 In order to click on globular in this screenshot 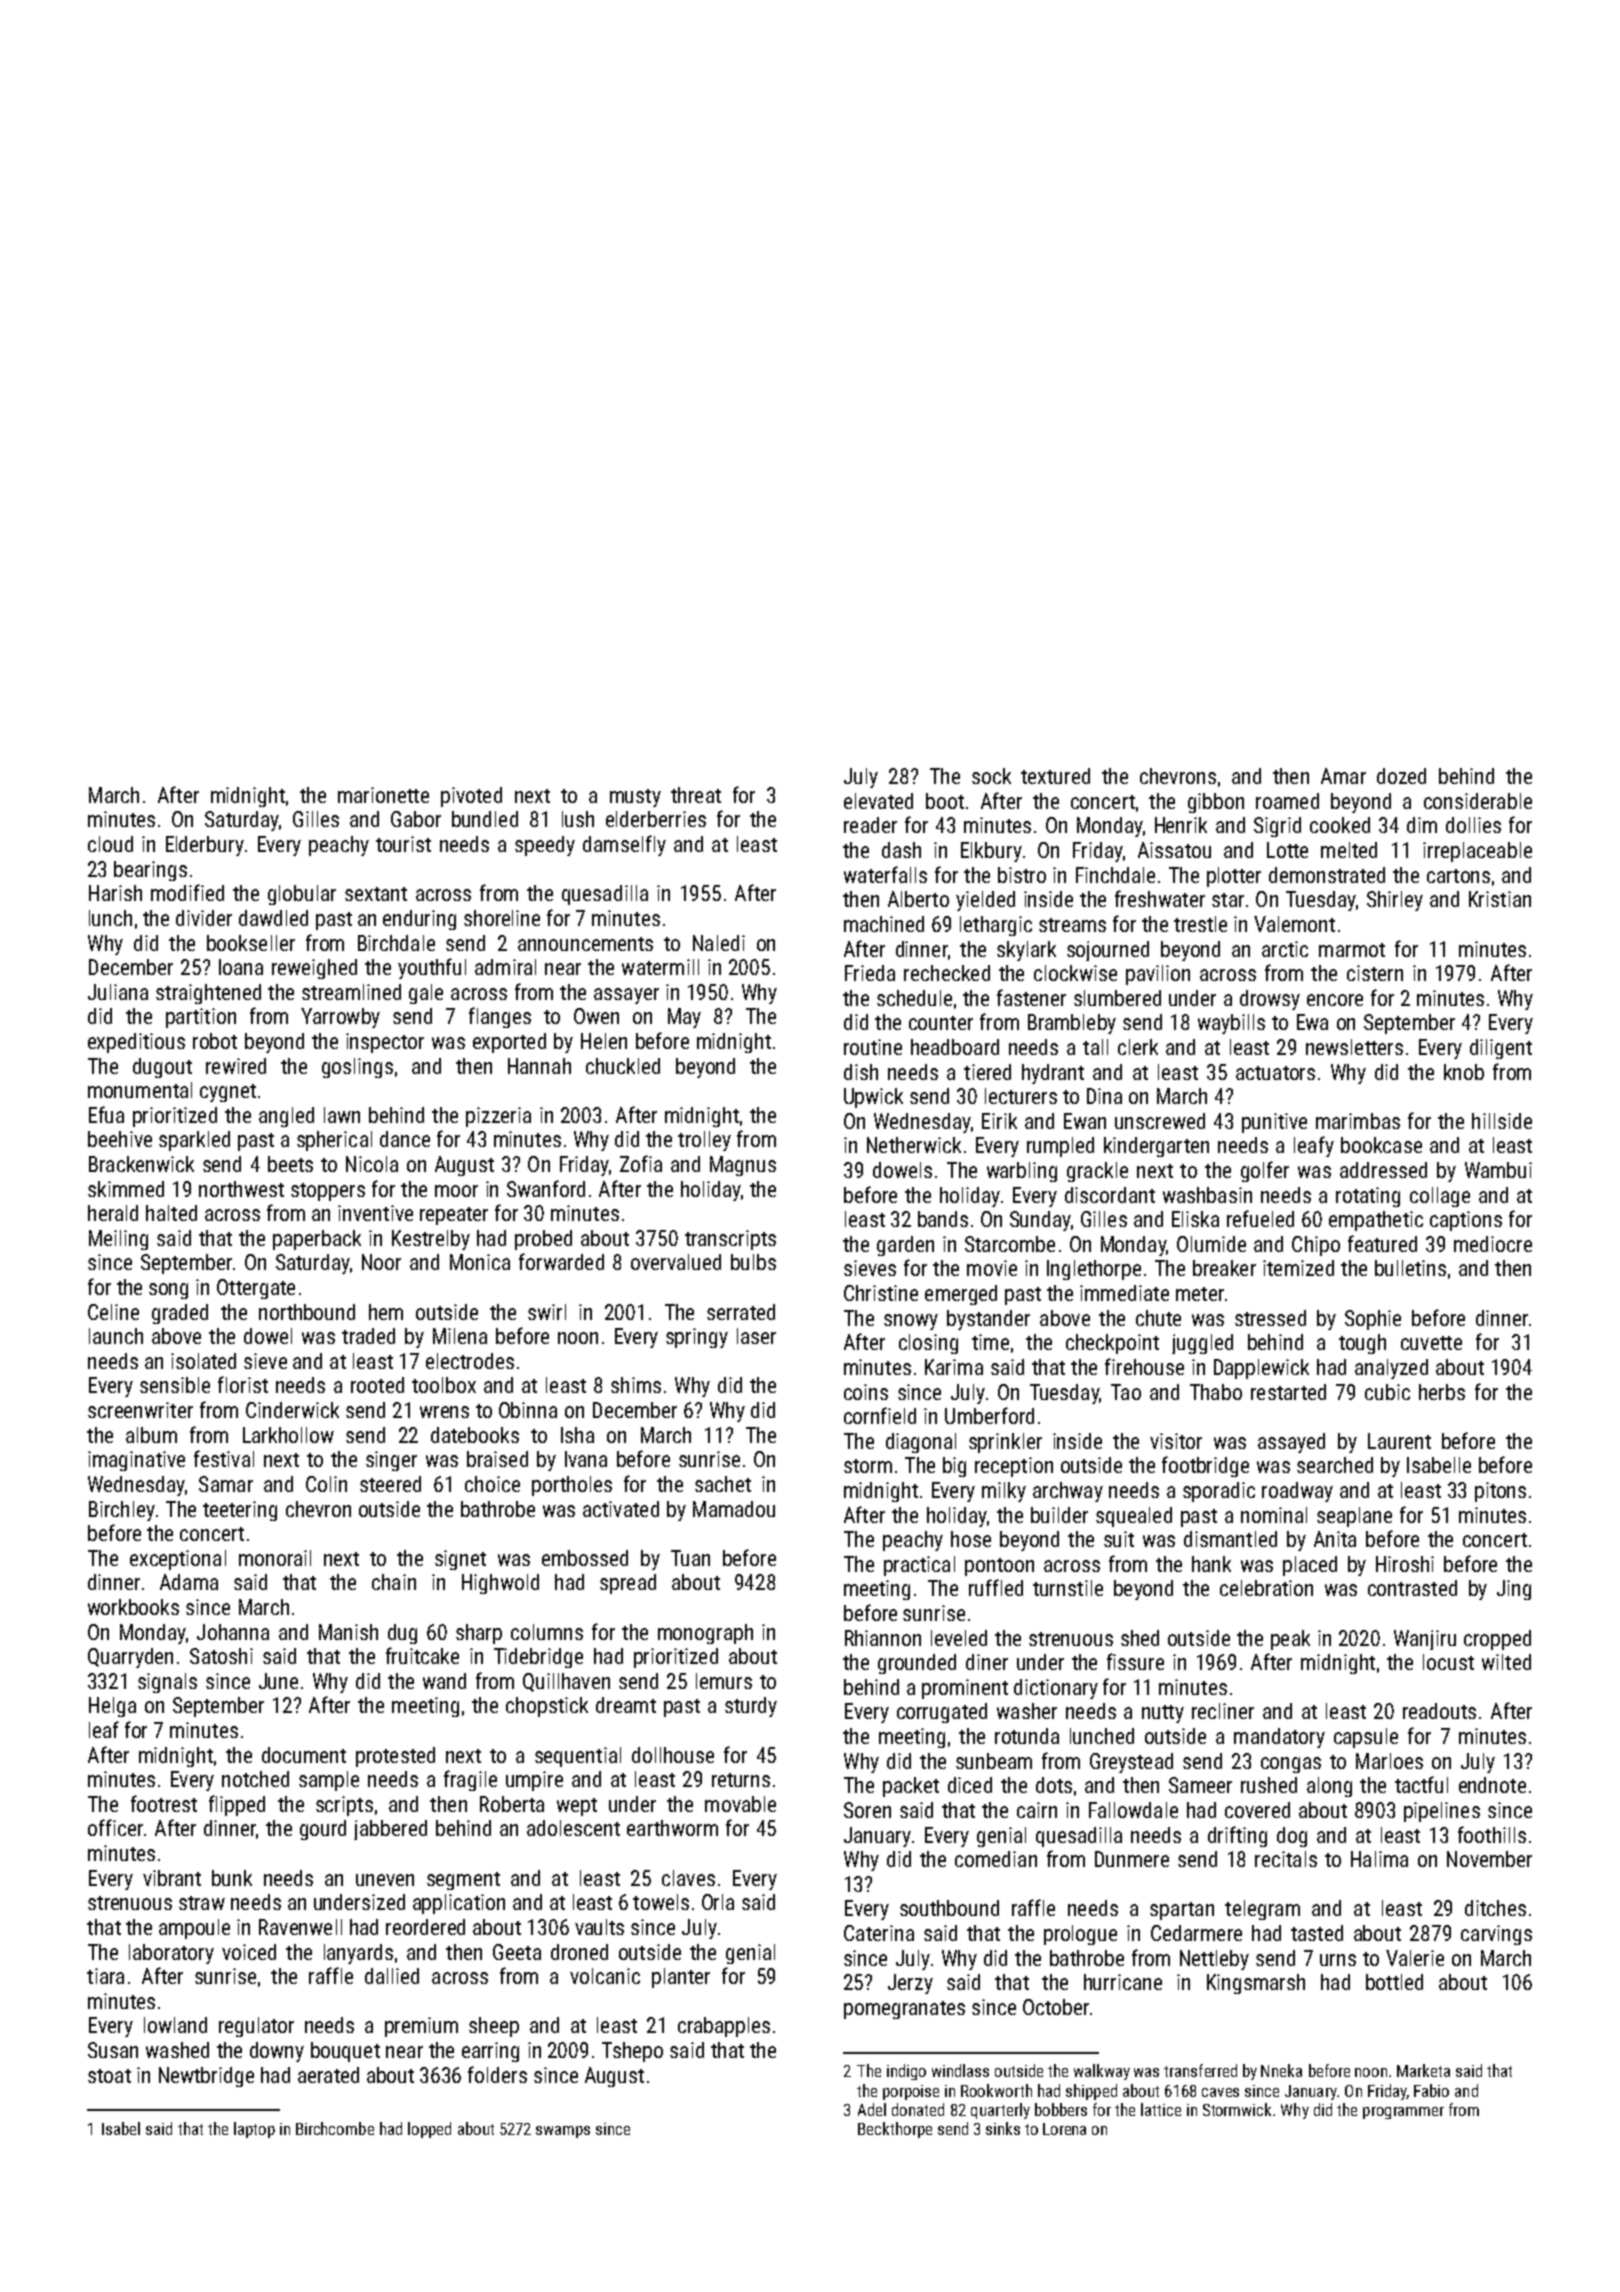, I will do `click(302, 895)`.
